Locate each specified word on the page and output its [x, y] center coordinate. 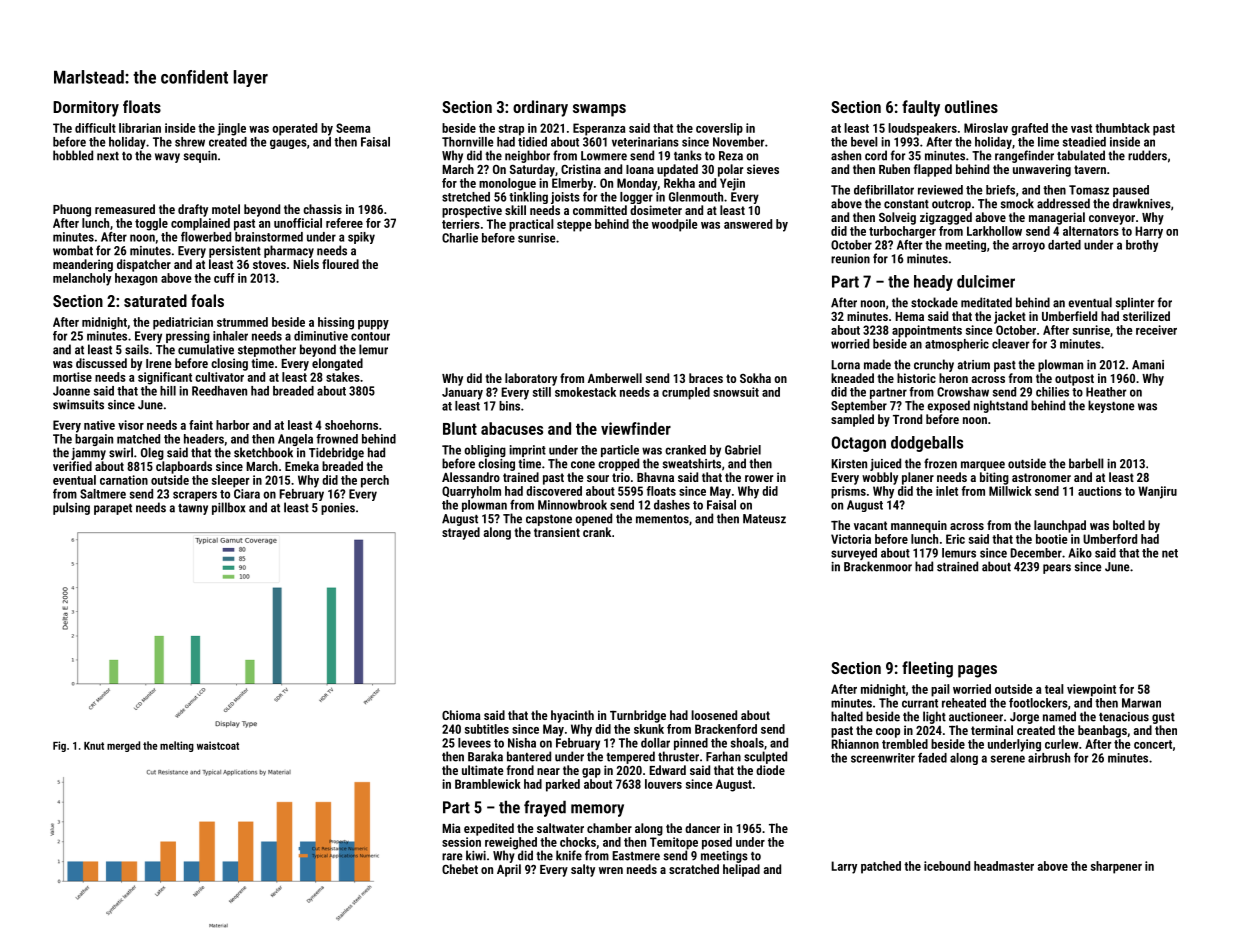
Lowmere [604, 156]
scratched [694, 869]
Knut [94, 746]
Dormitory [86, 108]
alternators [1091, 231]
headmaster [1004, 866]
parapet [113, 509]
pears [1057, 569]
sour [598, 478]
